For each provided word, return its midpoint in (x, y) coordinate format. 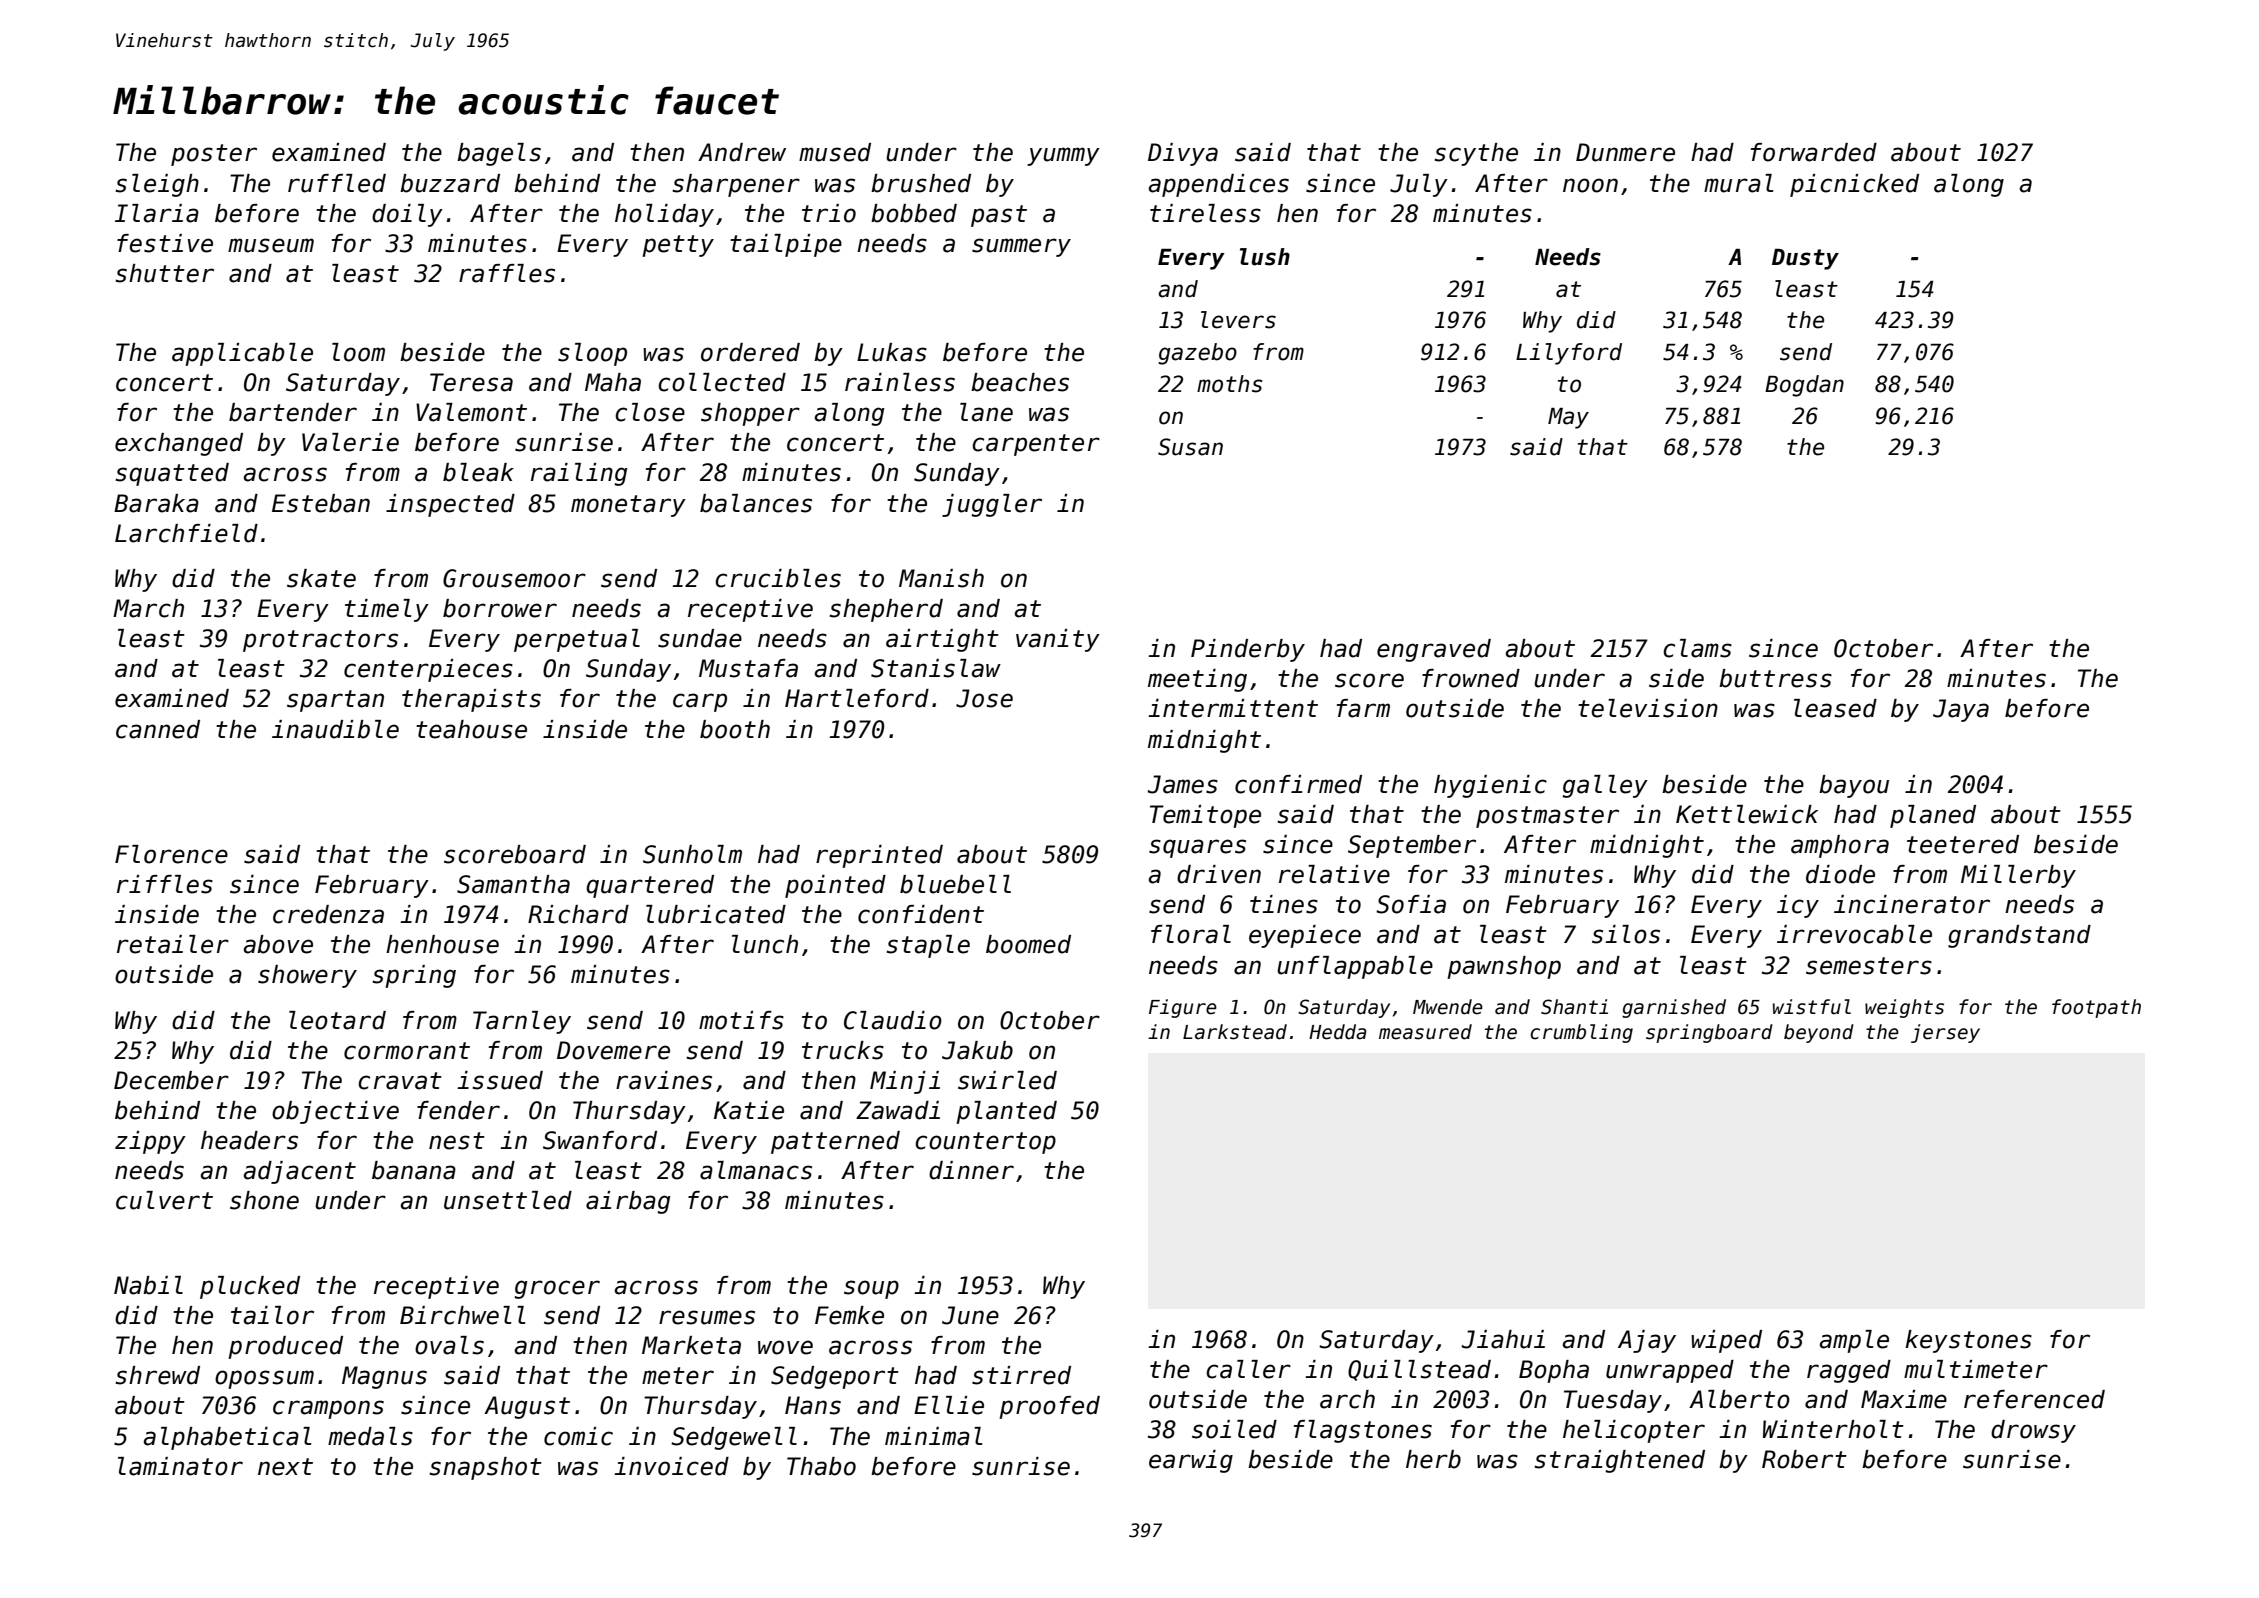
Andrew (742, 152)
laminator (180, 1466)
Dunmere (1625, 152)
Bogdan (1804, 386)
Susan (1190, 447)
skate (321, 578)
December (171, 1080)
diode (1840, 874)
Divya (1183, 154)
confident (921, 914)
